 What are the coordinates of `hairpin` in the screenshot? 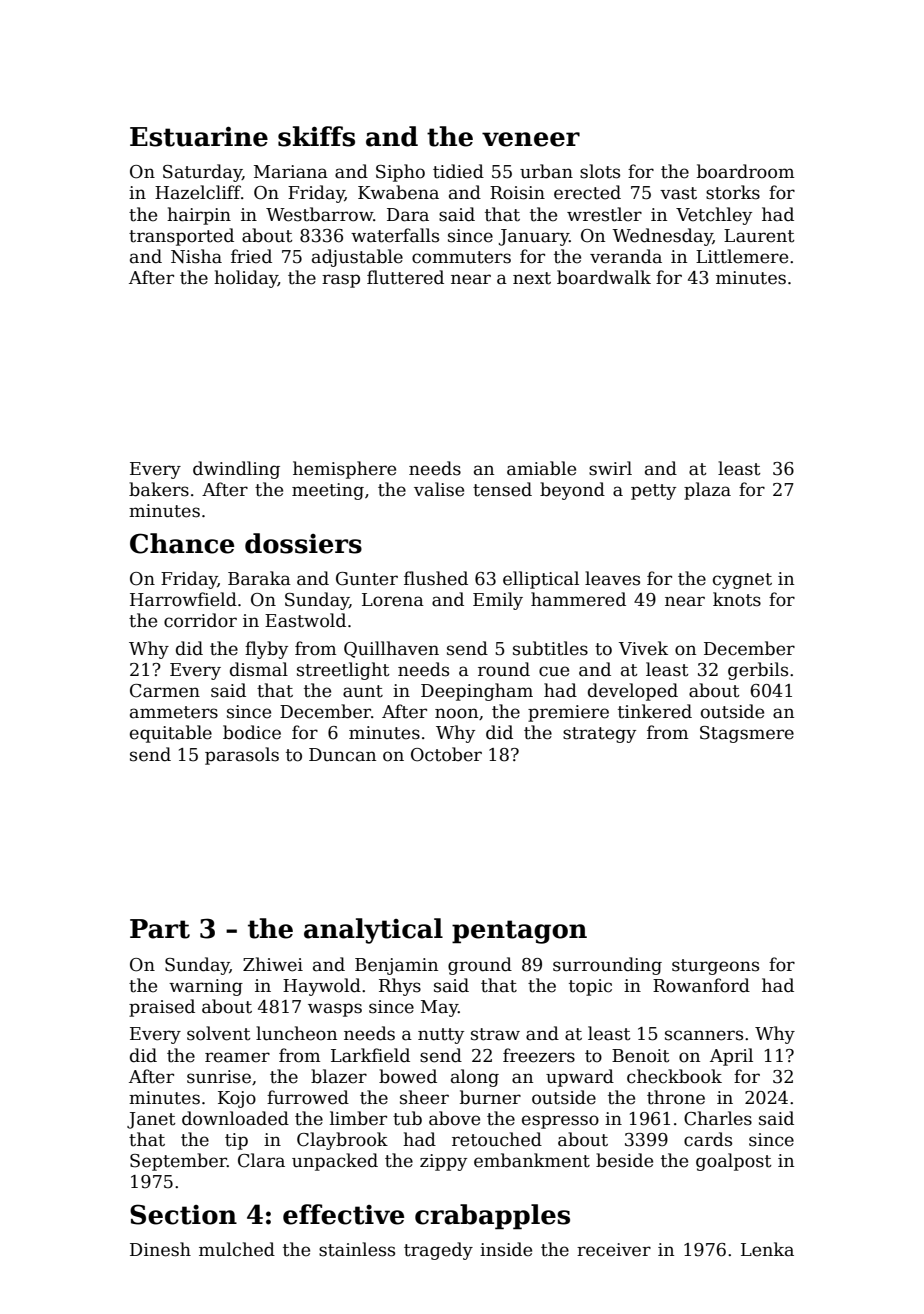 It's located at (199, 216).
